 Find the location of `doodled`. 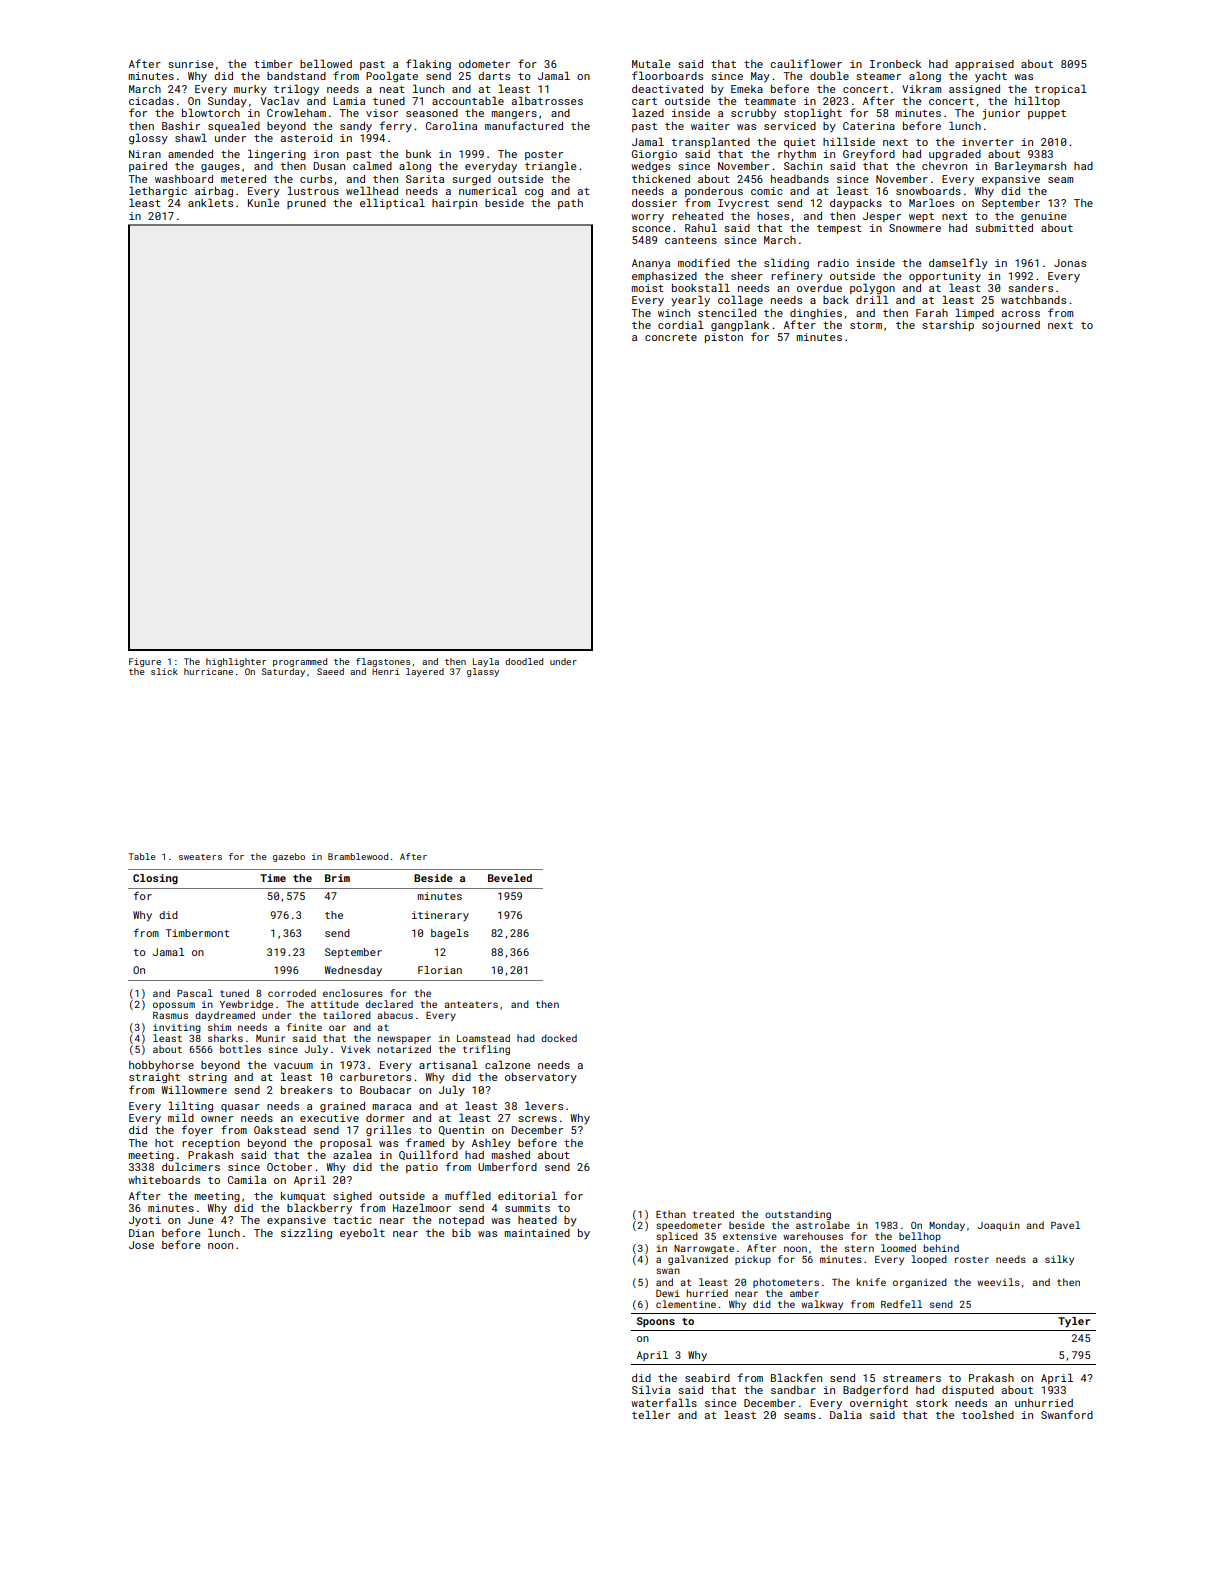

doodled is located at coordinates (524, 661).
